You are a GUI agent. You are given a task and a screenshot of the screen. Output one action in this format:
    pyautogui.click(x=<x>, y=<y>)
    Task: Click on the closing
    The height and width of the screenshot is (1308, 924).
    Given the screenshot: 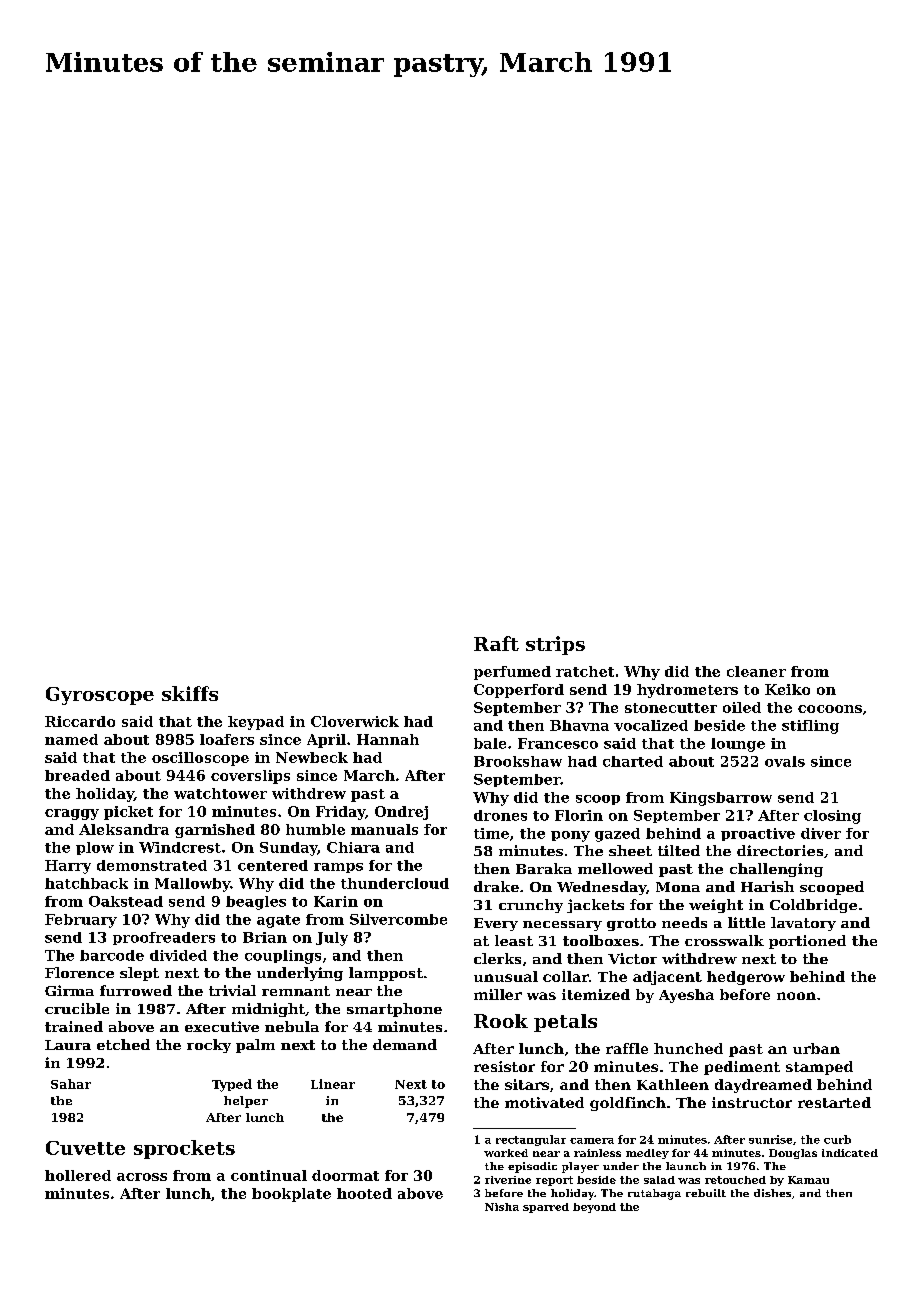 What is the action you would take?
    pyautogui.click(x=832, y=817)
